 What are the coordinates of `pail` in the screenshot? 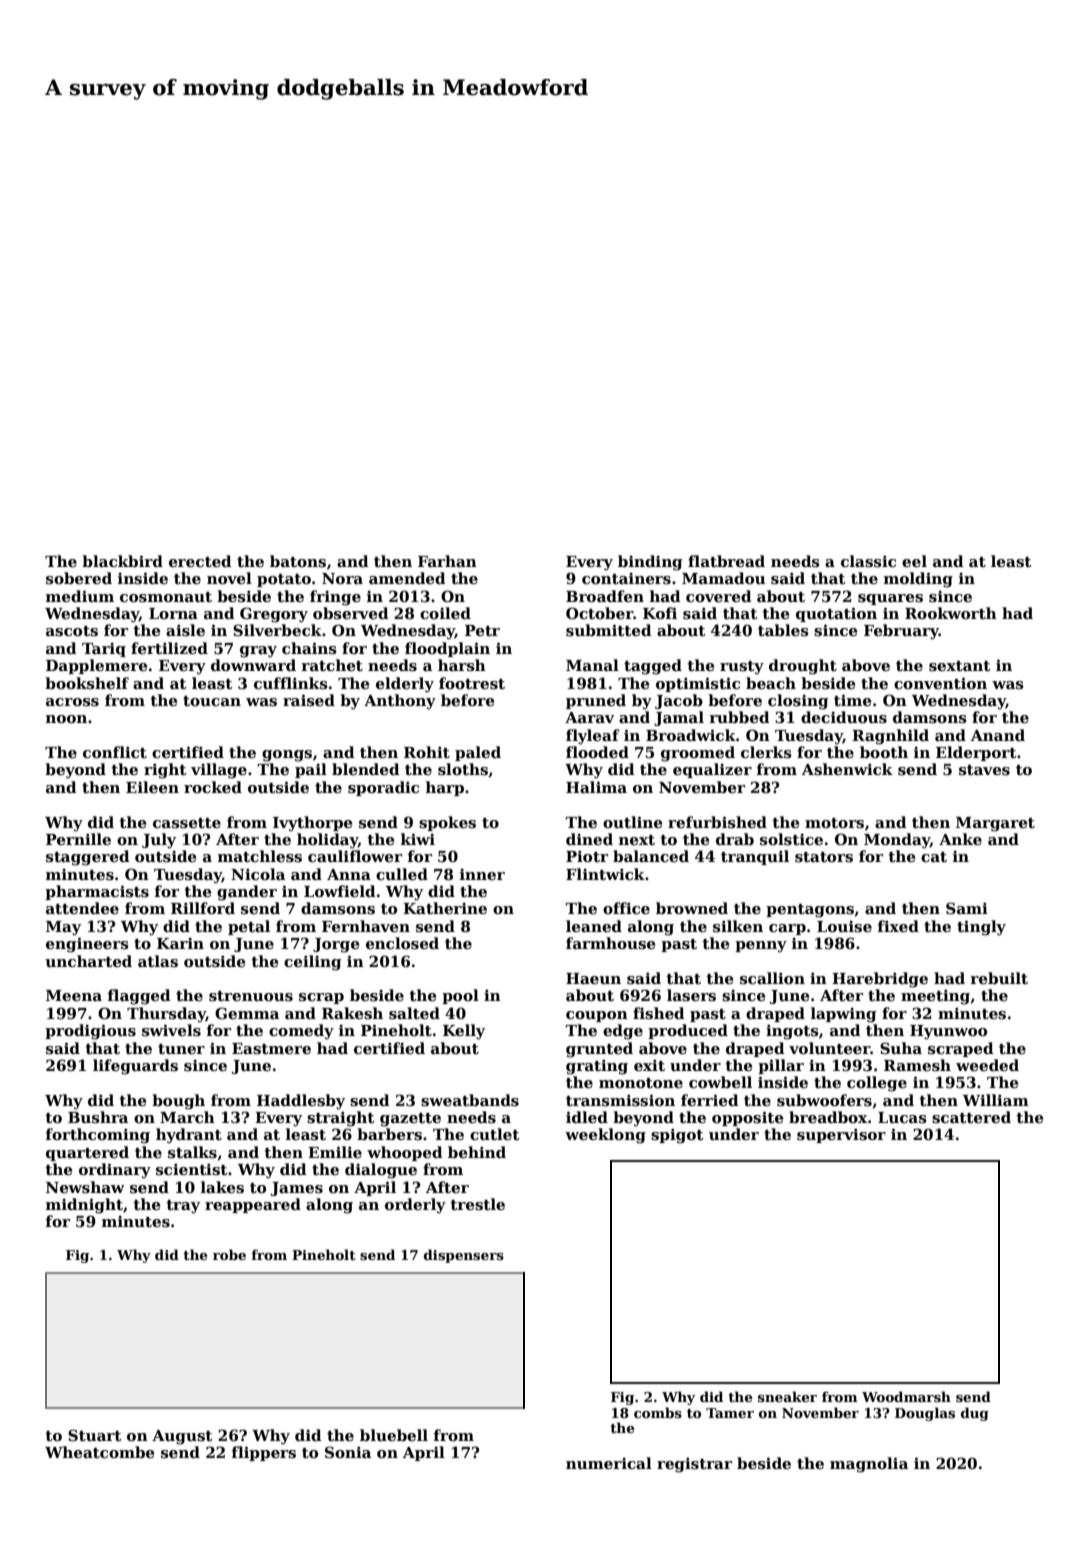 It's located at (311, 770).
